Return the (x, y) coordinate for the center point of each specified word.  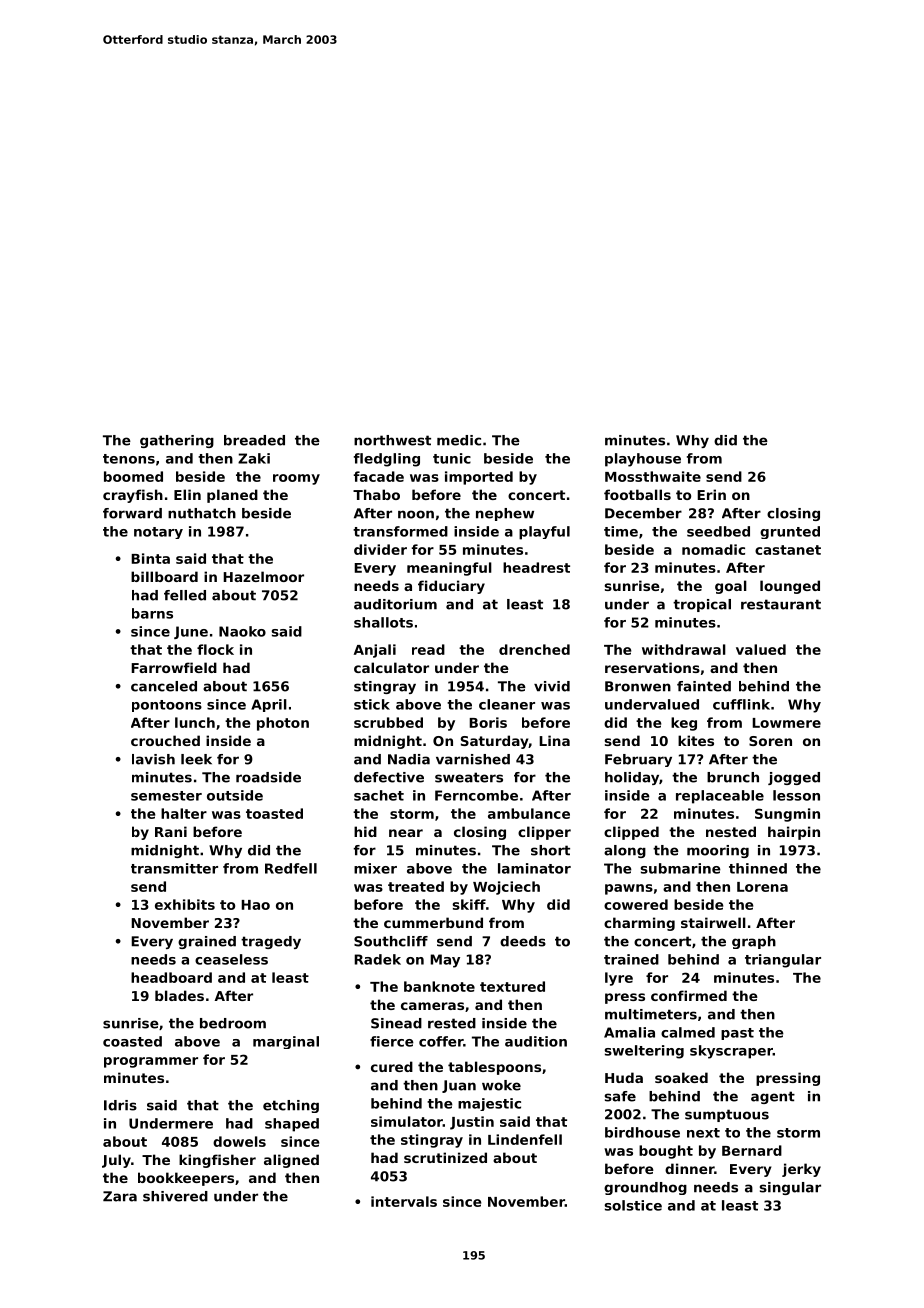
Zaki (254, 458)
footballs (637, 494)
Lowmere (786, 723)
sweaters (469, 777)
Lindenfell (525, 1139)
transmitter (174, 868)
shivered (175, 1196)
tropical (702, 605)
